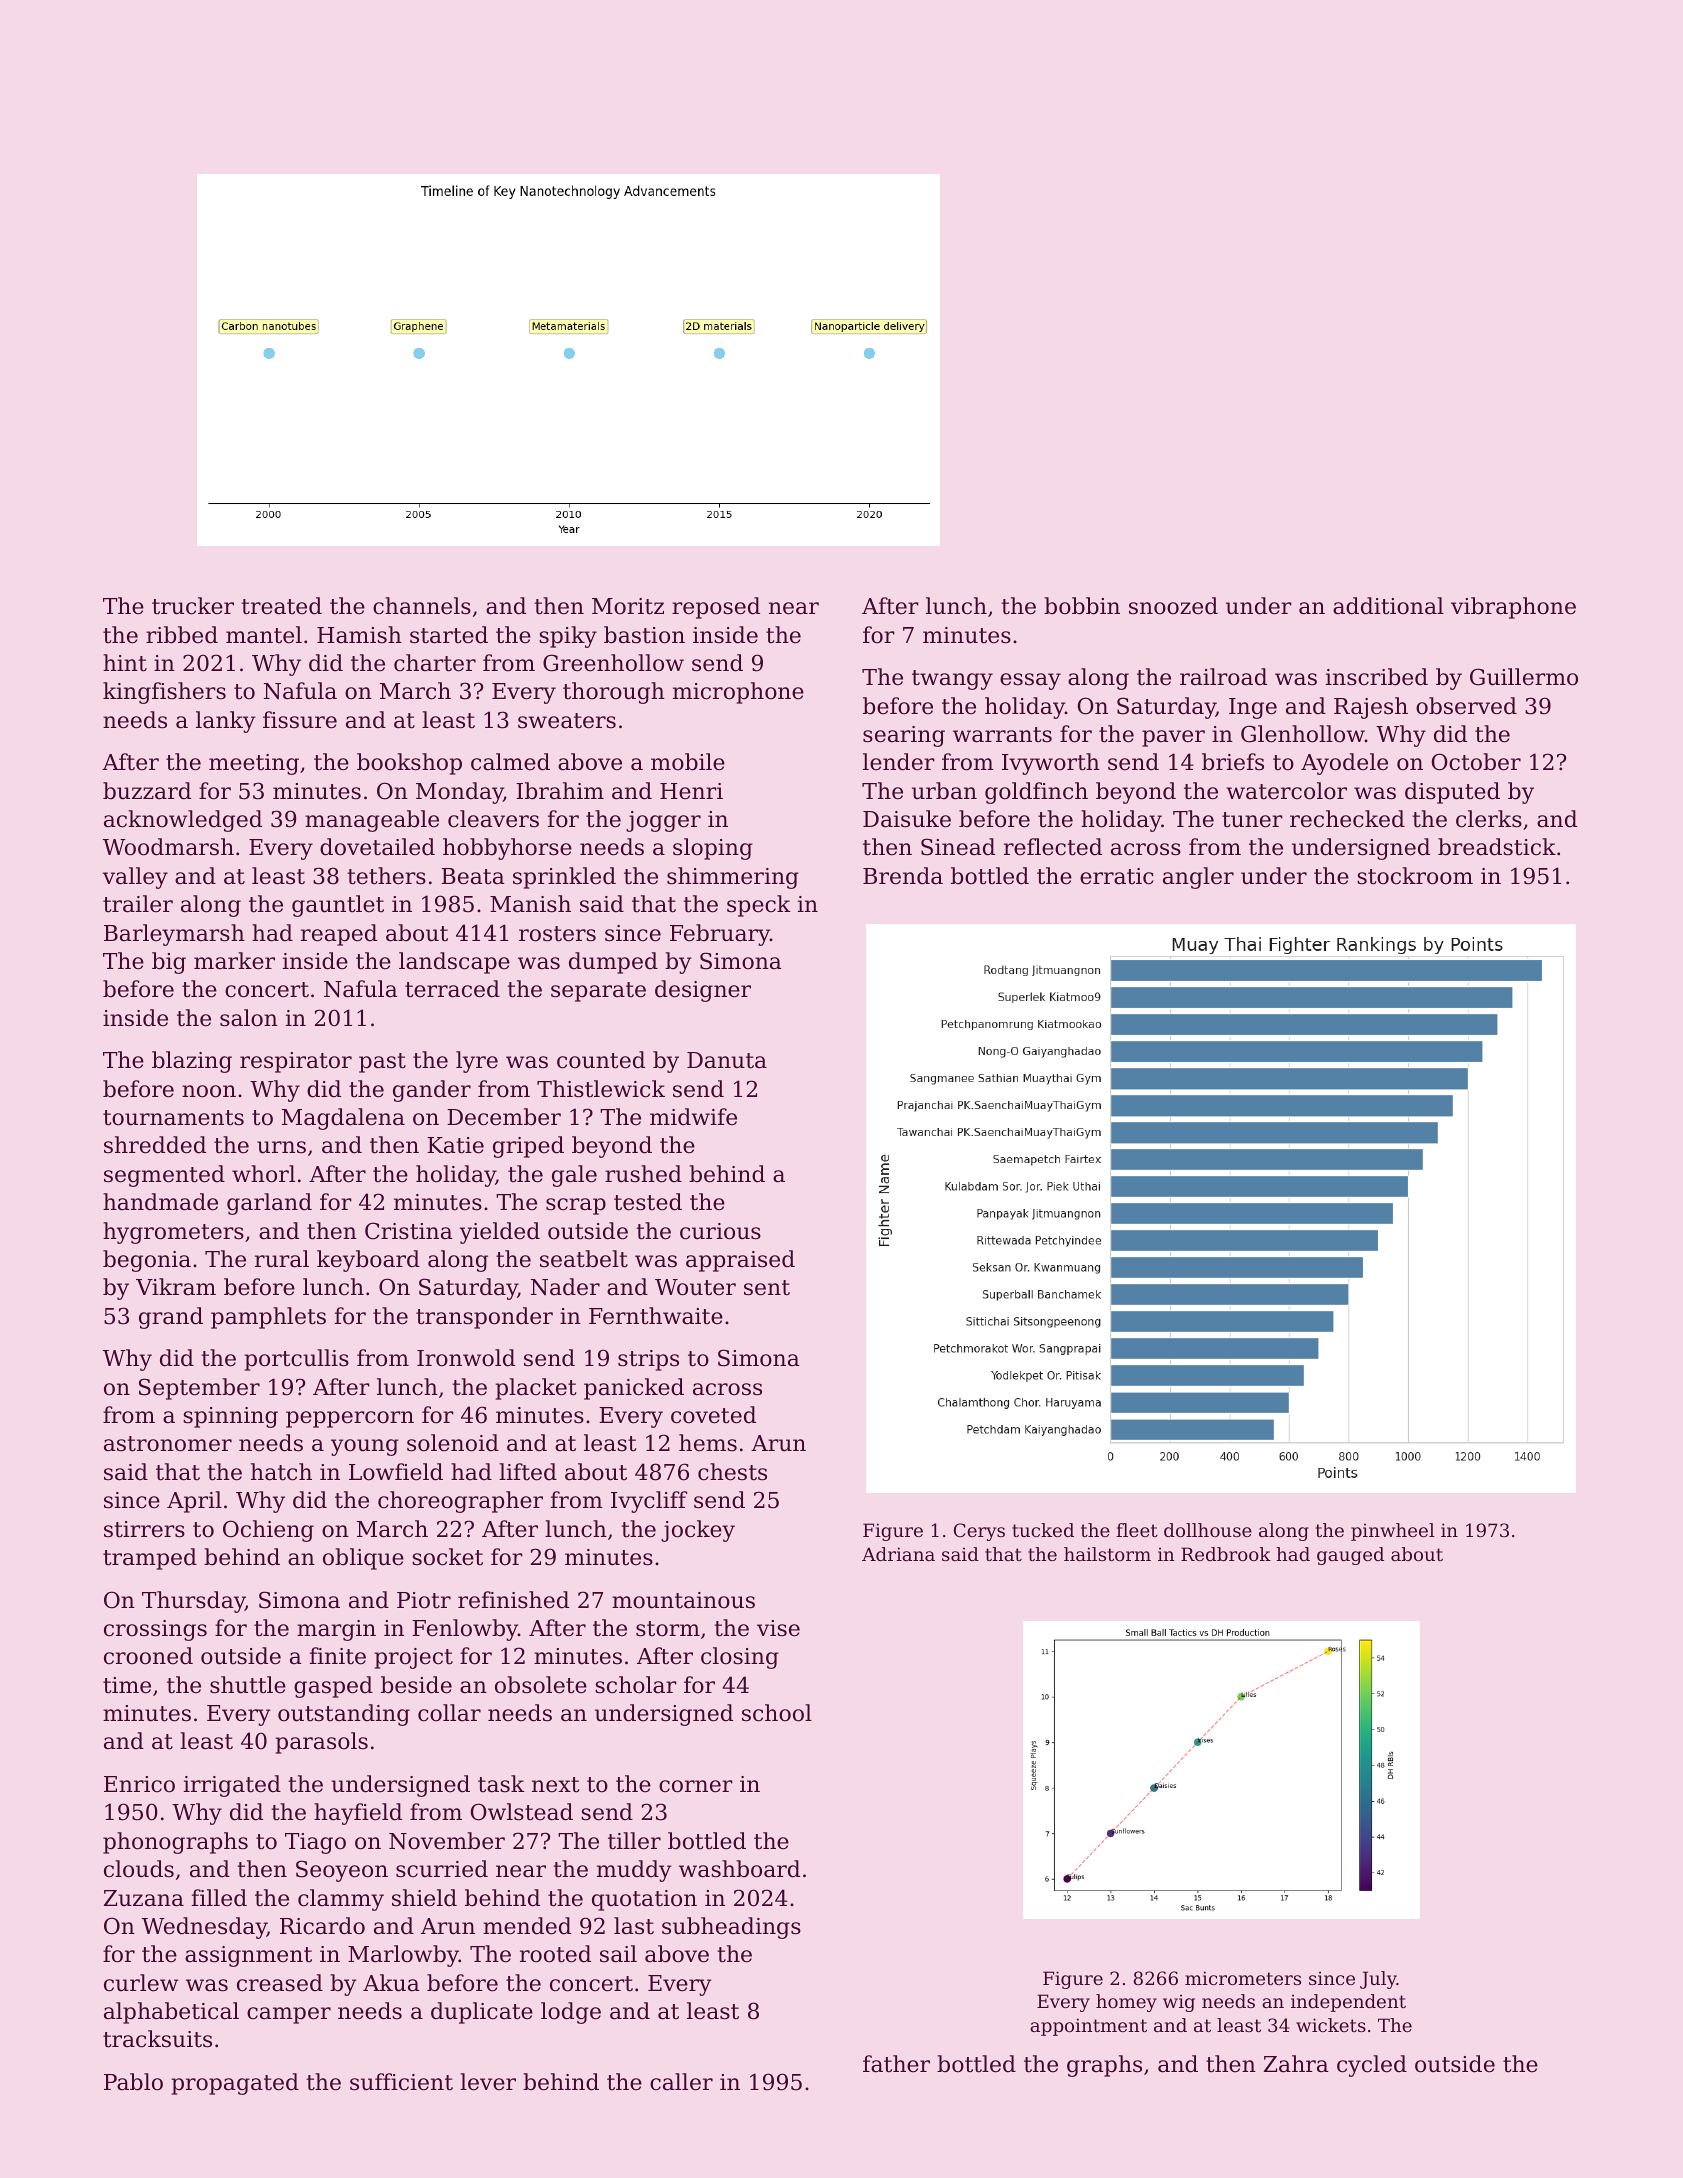 The height and width of the screenshot is (2178, 1683). Describe the element at coordinates (1393, 1532) in the screenshot. I see `pinwheel` at that location.
